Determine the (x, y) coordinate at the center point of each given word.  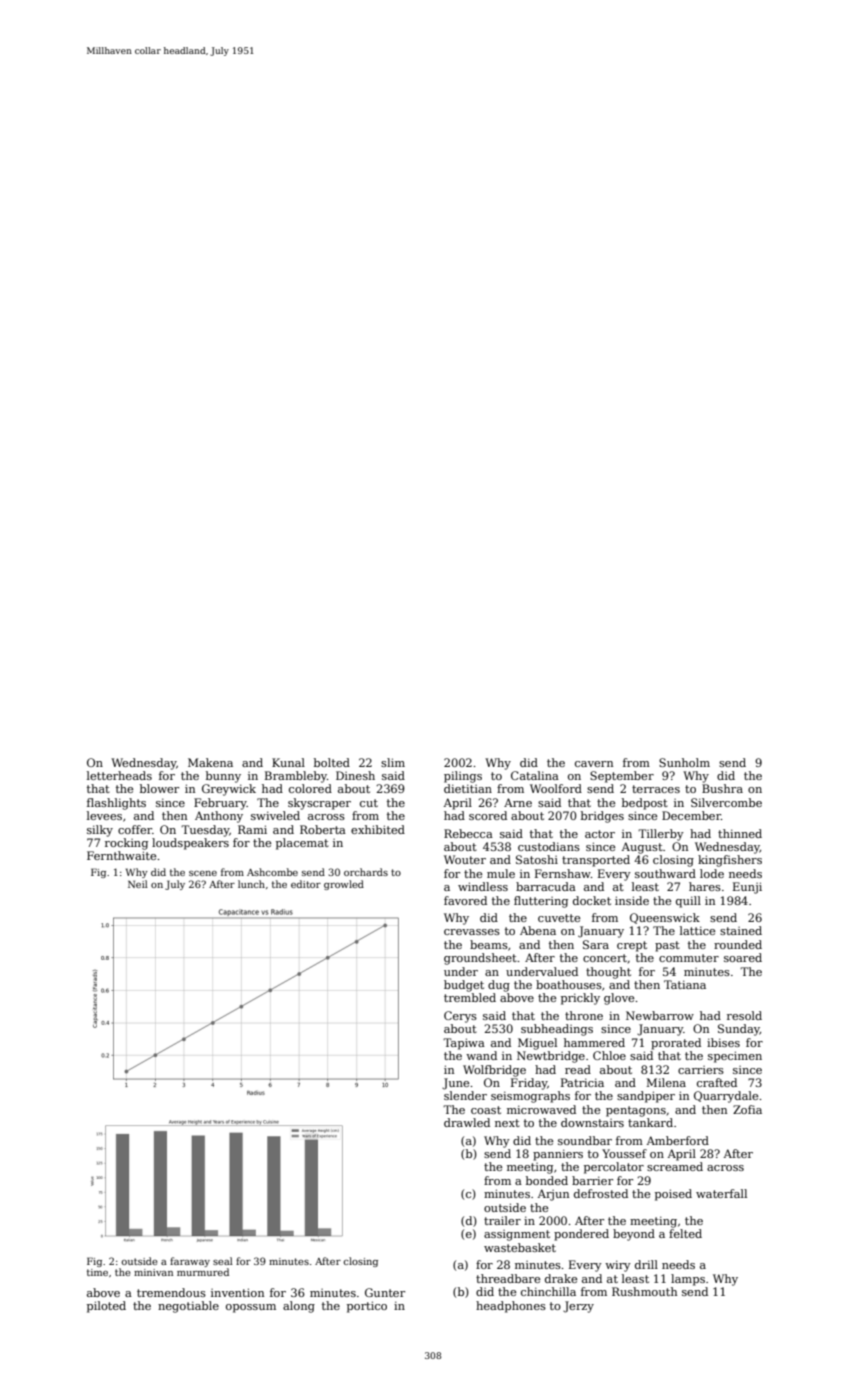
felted (685, 1233)
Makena (210, 762)
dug (499, 986)
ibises (723, 1042)
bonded (547, 1180)
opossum (251, 1308)
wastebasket (520, 1247)
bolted (332, 762)
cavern (594, 764)
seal (223, 1261)
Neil (138, 884)
